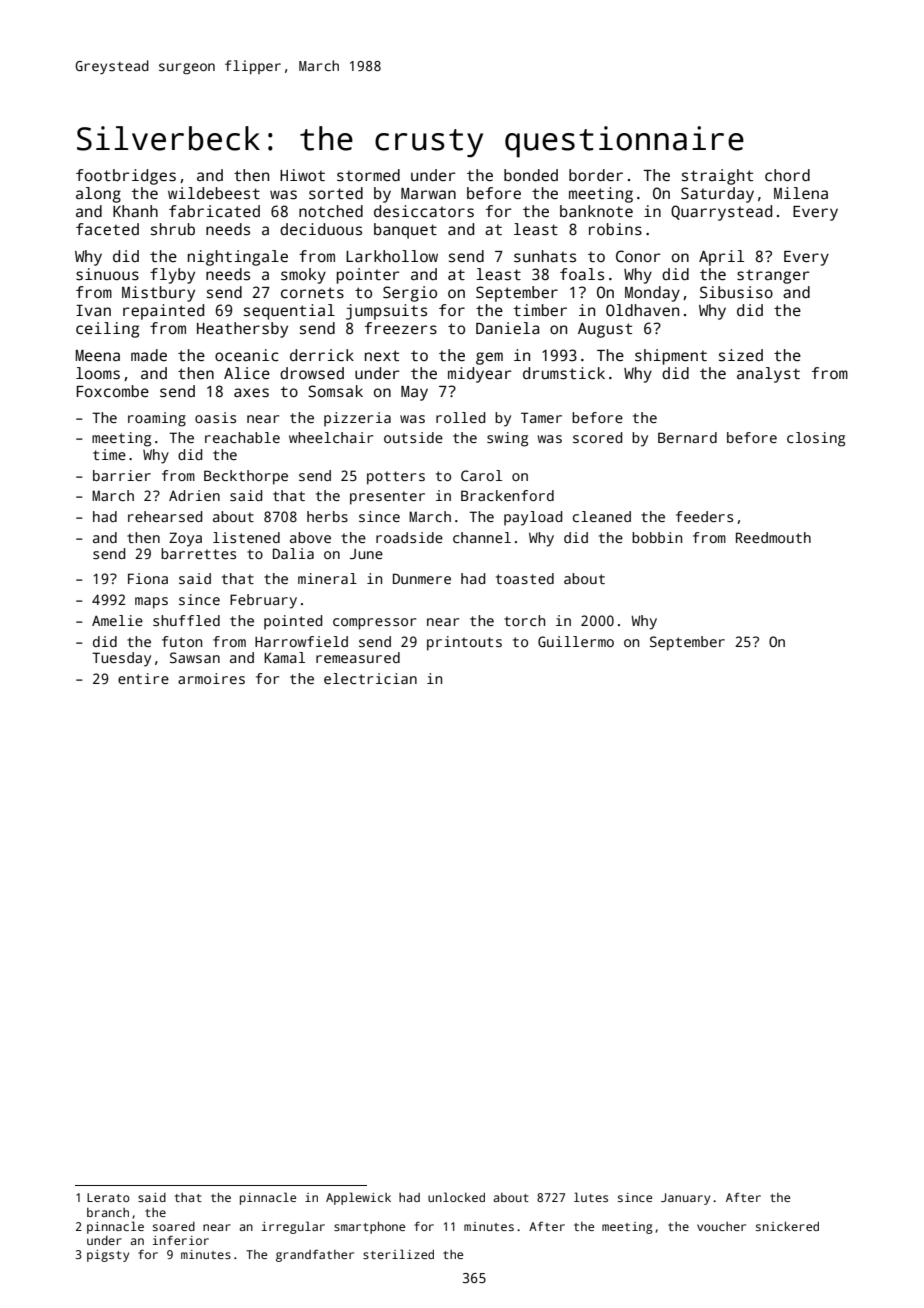  Describe the element at coordinates (143, 678) in the screenshot. I see `entire` at that location.
